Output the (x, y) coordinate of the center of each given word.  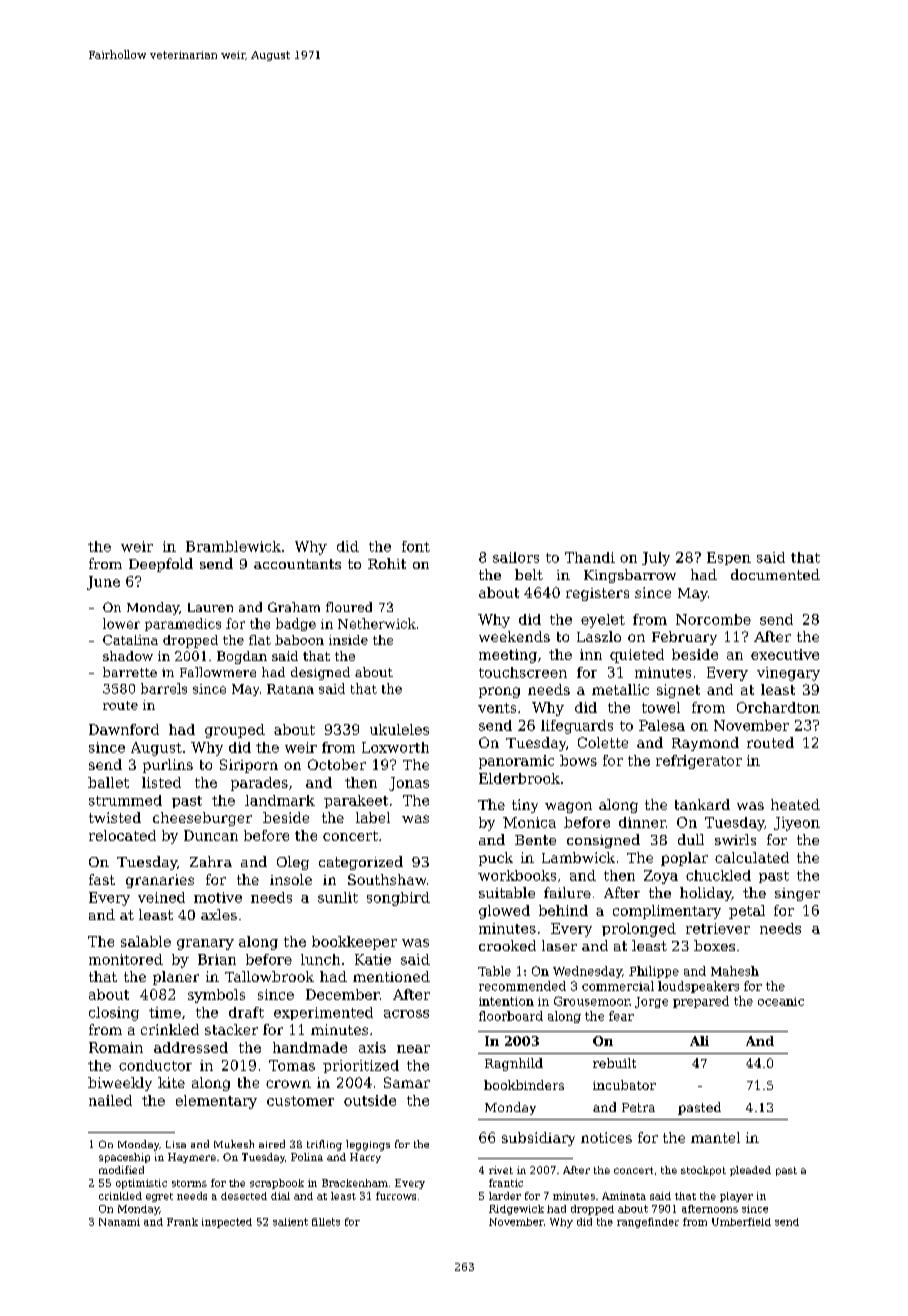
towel (661, 707)
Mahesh (735, 971)
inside (348, 640)
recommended (522, 986)
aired (272, 1144)
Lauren (210, 607)
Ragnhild (514, 1064)
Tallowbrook (269, 976)
